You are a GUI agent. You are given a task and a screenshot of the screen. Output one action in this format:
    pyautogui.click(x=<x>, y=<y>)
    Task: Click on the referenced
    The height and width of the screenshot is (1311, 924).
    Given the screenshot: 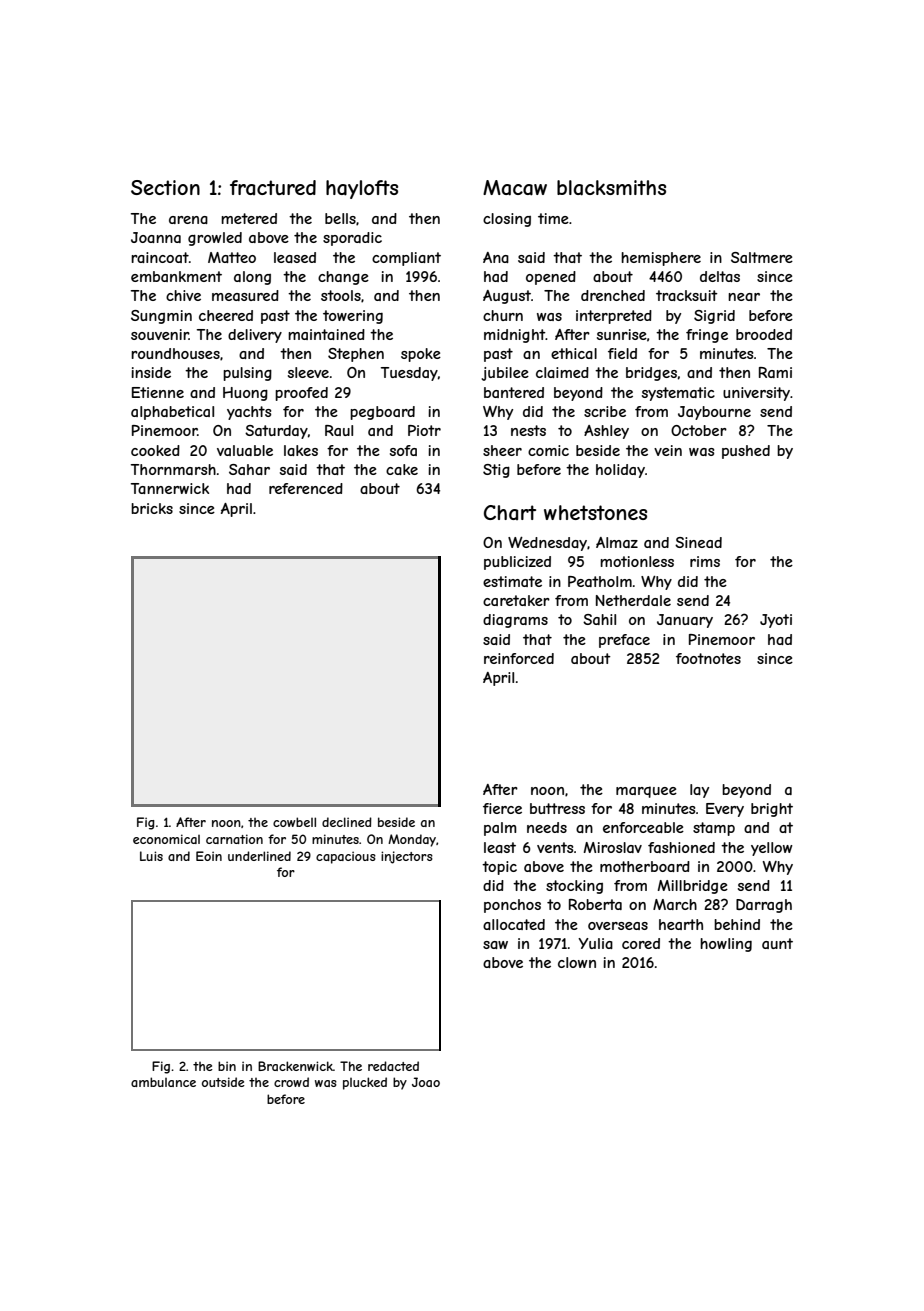 What is the action you would take?
    pyautogui.click(x=306, y=488)
